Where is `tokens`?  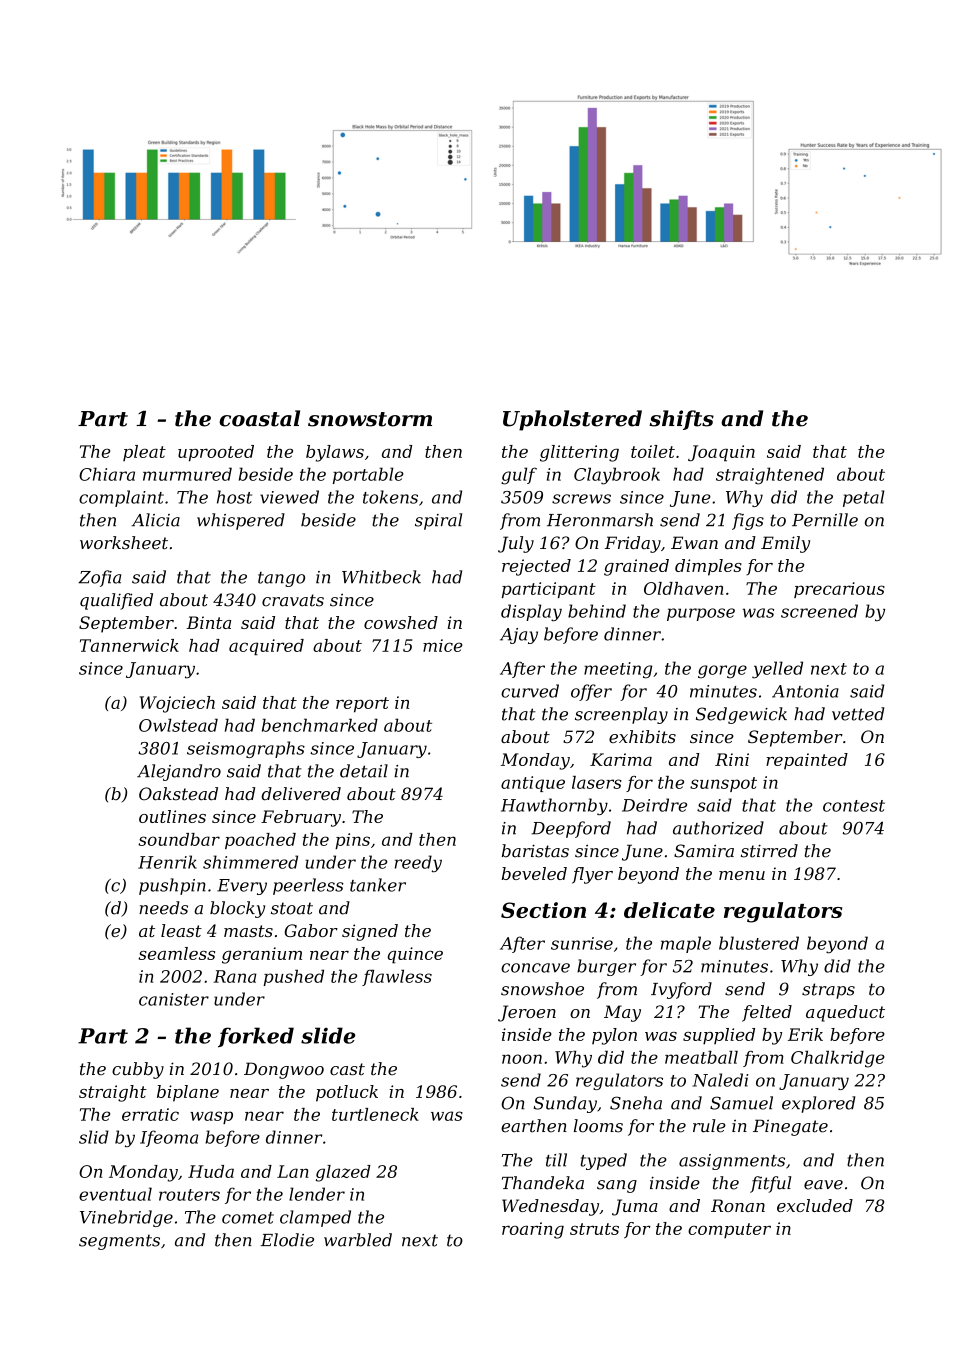
tokens is located at coordinates (390, 497).
